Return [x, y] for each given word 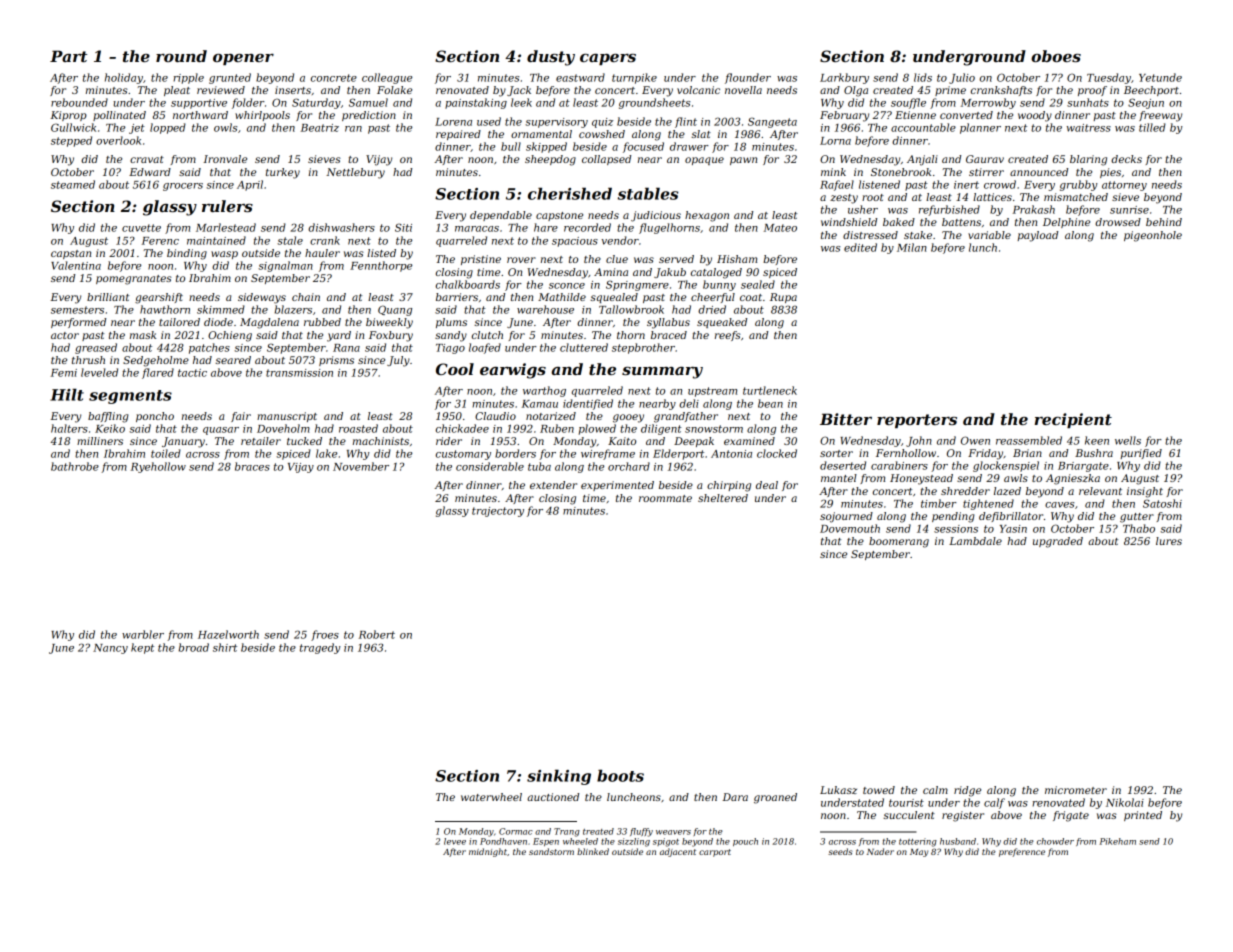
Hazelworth [228, 634]
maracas [477, 229]
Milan [912, 247]
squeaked [722, 323]
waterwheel [491, 797]
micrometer [1076, 790]
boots [620, 776]
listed [381, 253]
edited [860, 247]
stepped [71, 141]
